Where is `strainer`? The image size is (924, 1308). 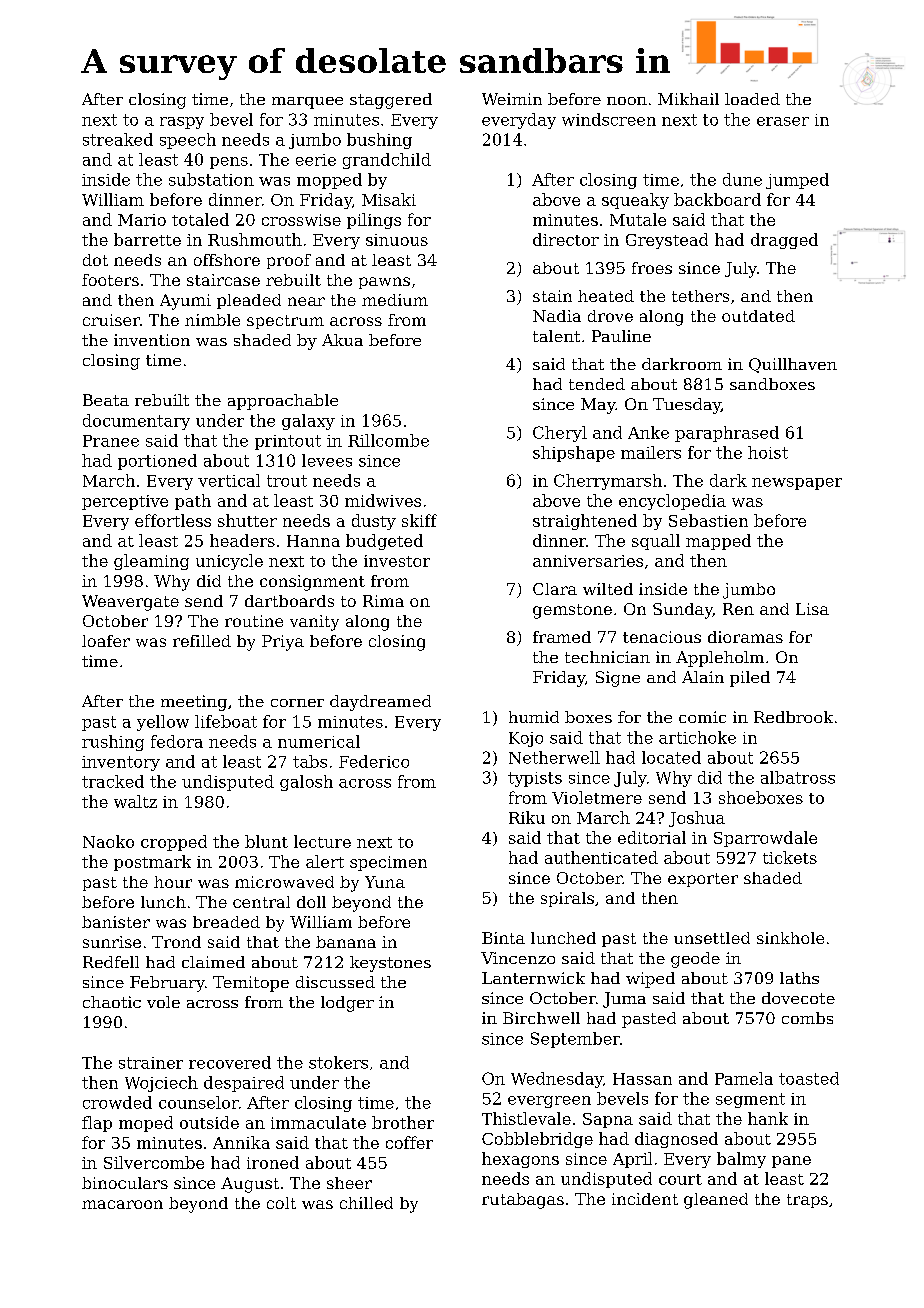 strainer is located at coordinates (151, 1063).
